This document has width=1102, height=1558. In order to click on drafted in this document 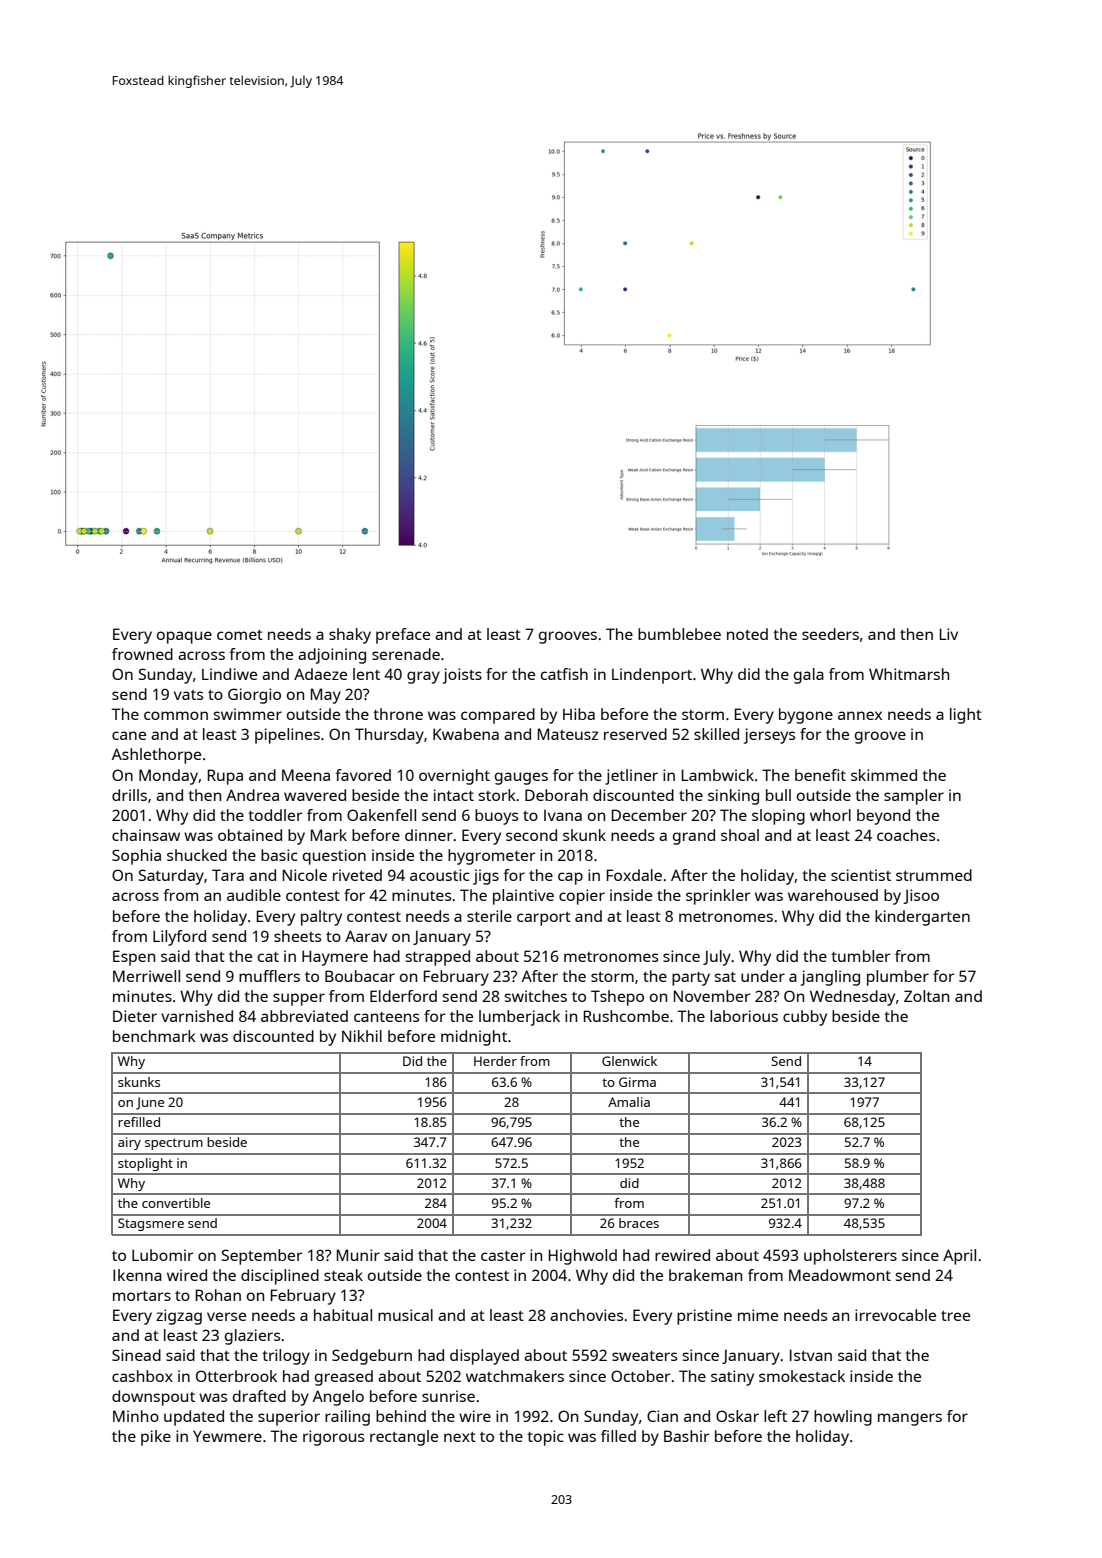, I will do `click(259, 1396)`.
